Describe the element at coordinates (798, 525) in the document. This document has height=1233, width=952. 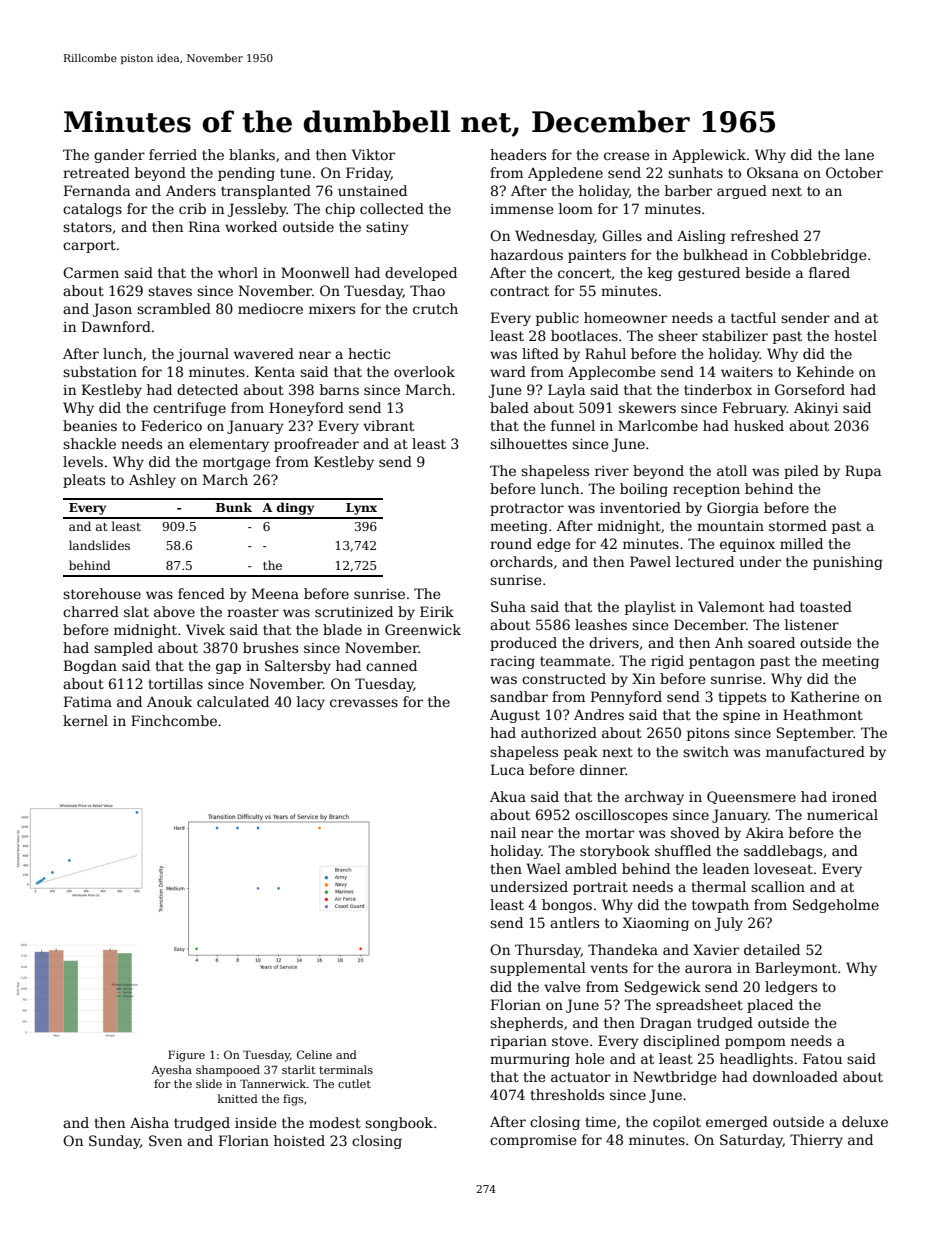
I see `stormed` at that location.
